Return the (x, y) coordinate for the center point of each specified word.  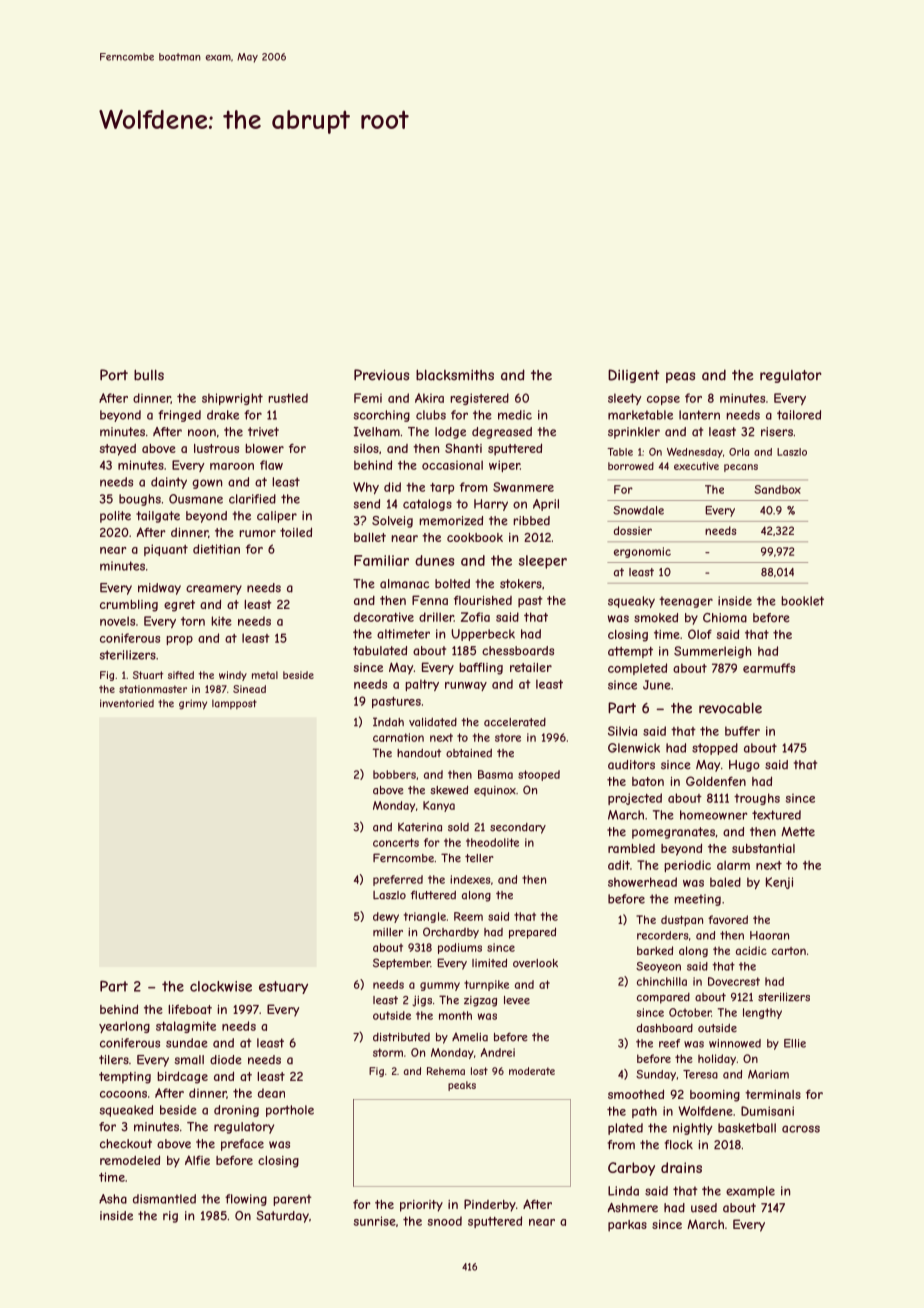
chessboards (518, 651)
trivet (263, 432)
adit (619, 865)
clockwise (221, 986)
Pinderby (490, 1205)
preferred (398, 880)
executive (696, 466)
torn (193, 621)
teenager (686, 602)
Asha (113, 1199)
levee (517, 1000)
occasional (452, 465)
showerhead (642, 882)
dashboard (665, 1028)
